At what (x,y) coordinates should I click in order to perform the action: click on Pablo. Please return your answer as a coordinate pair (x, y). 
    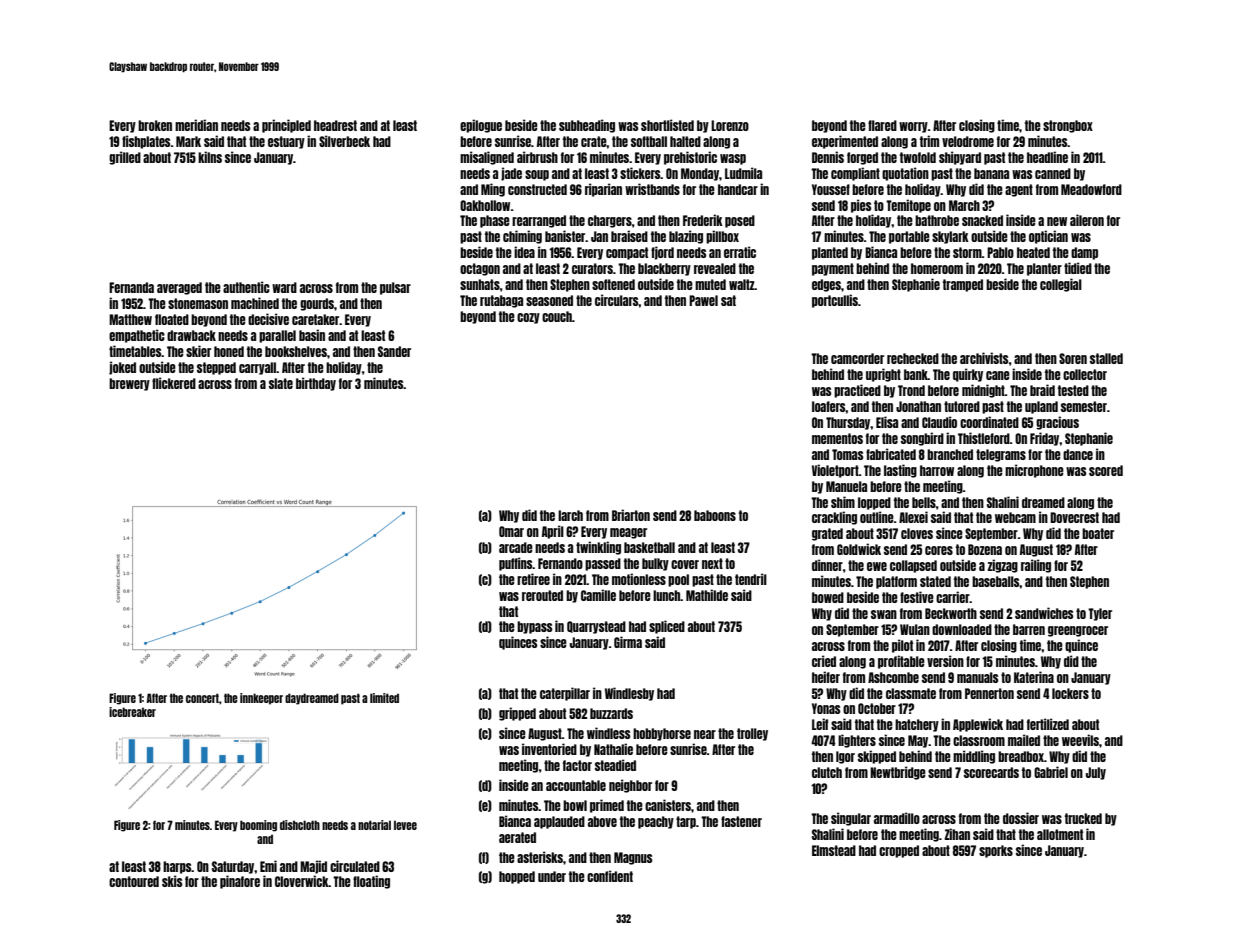
    Looking at the image, I should click on (1000, 252).
